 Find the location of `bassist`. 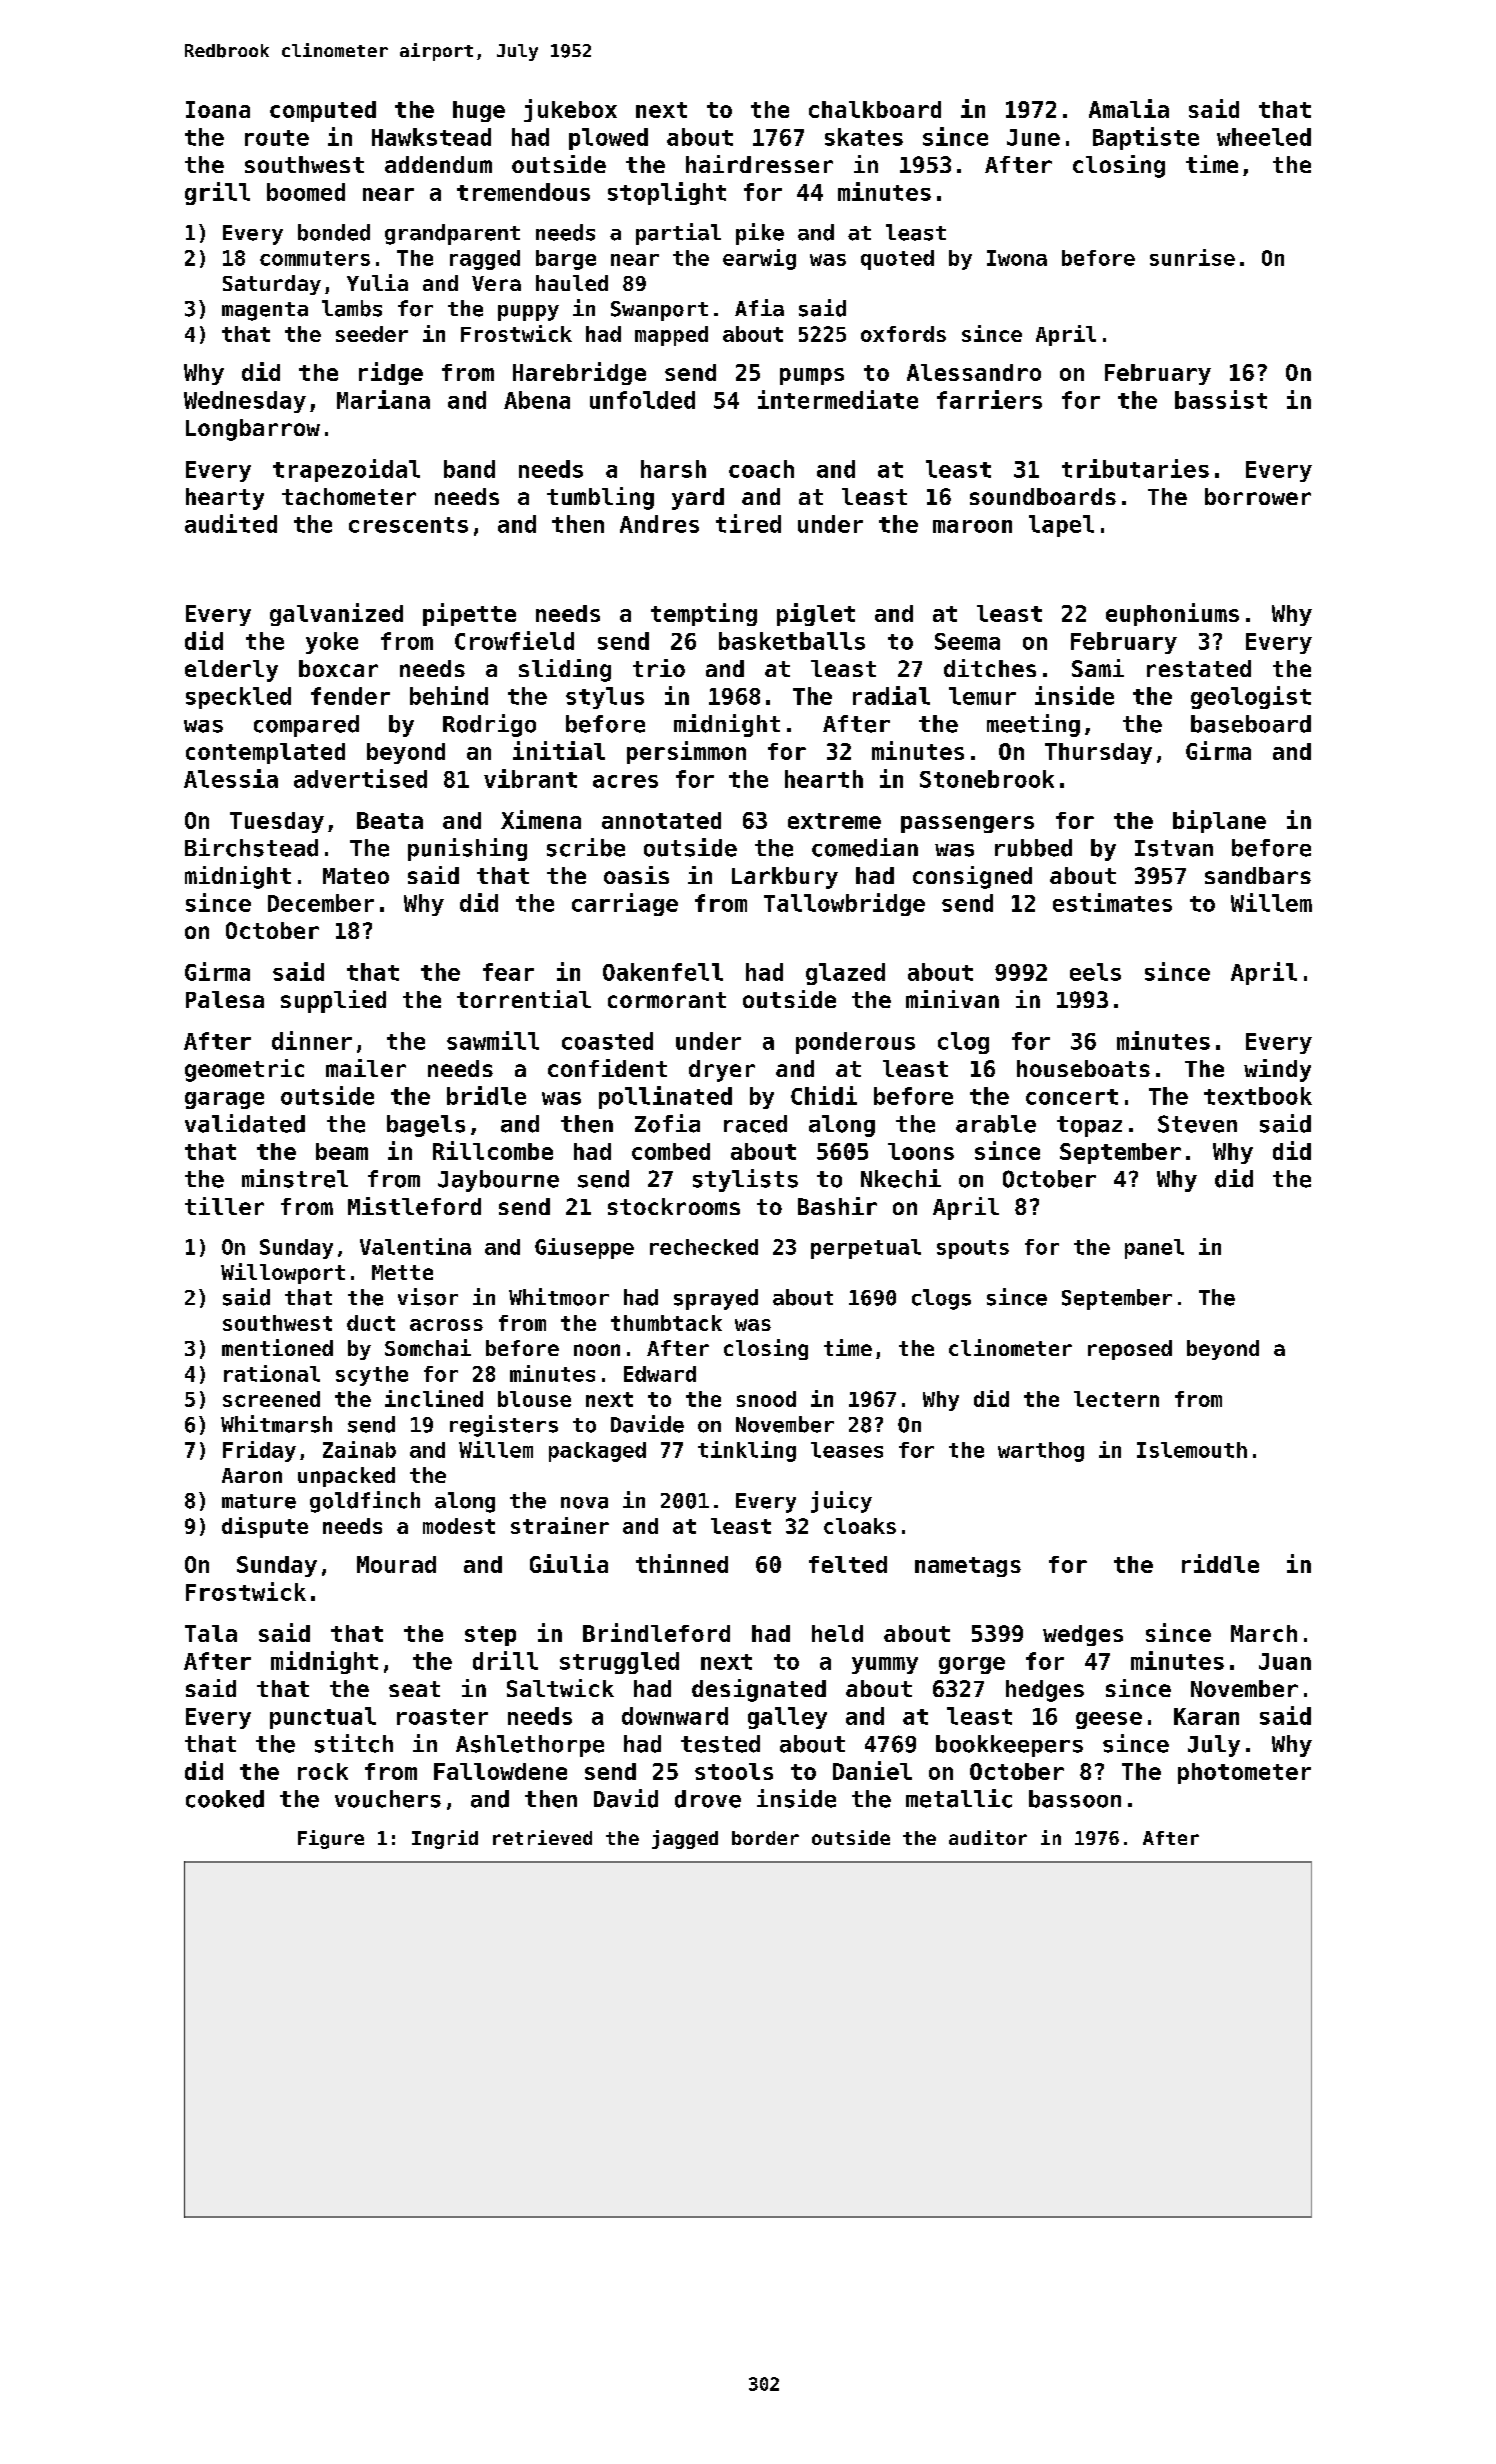

bassist is located at coordinates (1221, 399).
